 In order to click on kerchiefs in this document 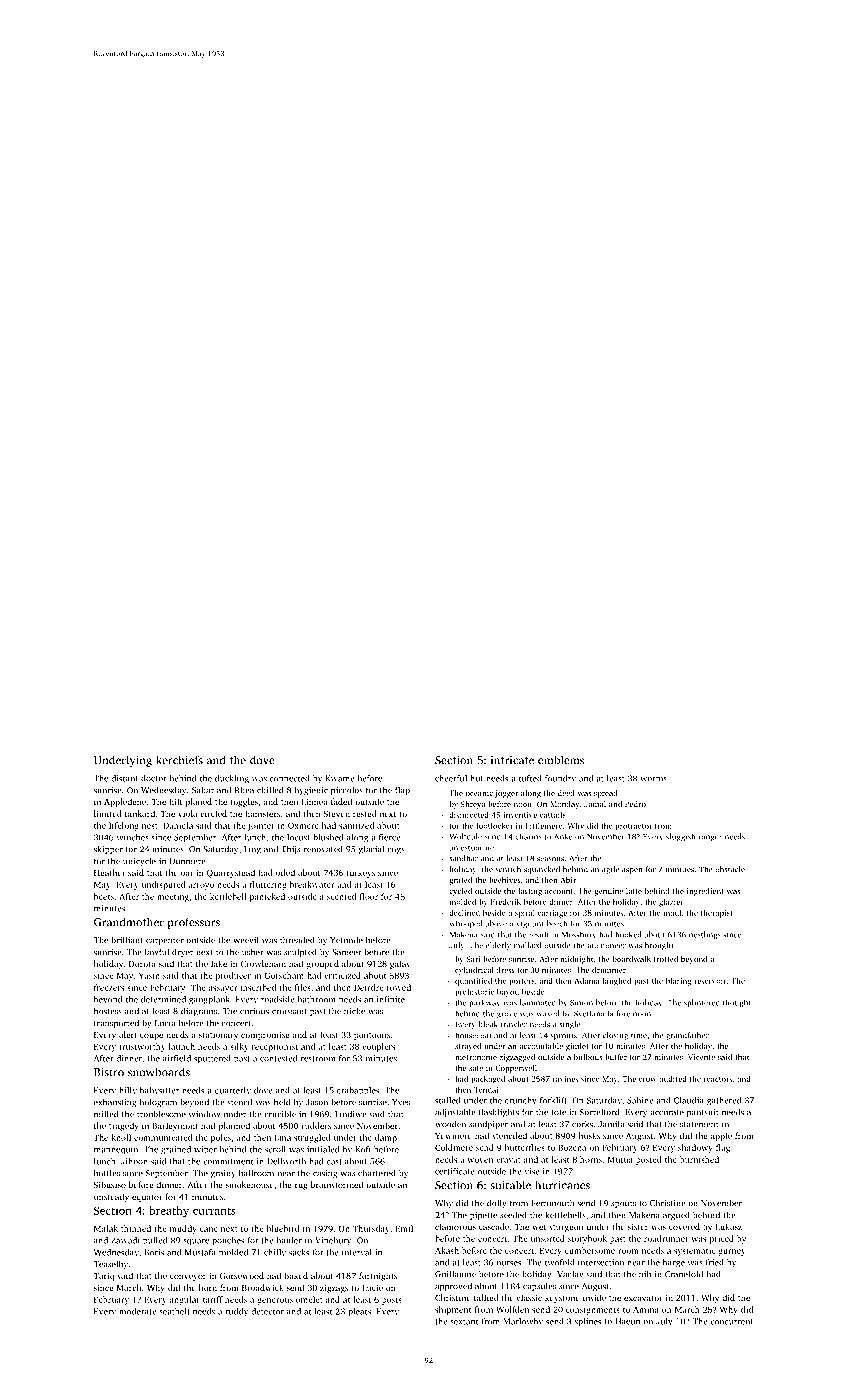, I will do `click(179, 760)`.
